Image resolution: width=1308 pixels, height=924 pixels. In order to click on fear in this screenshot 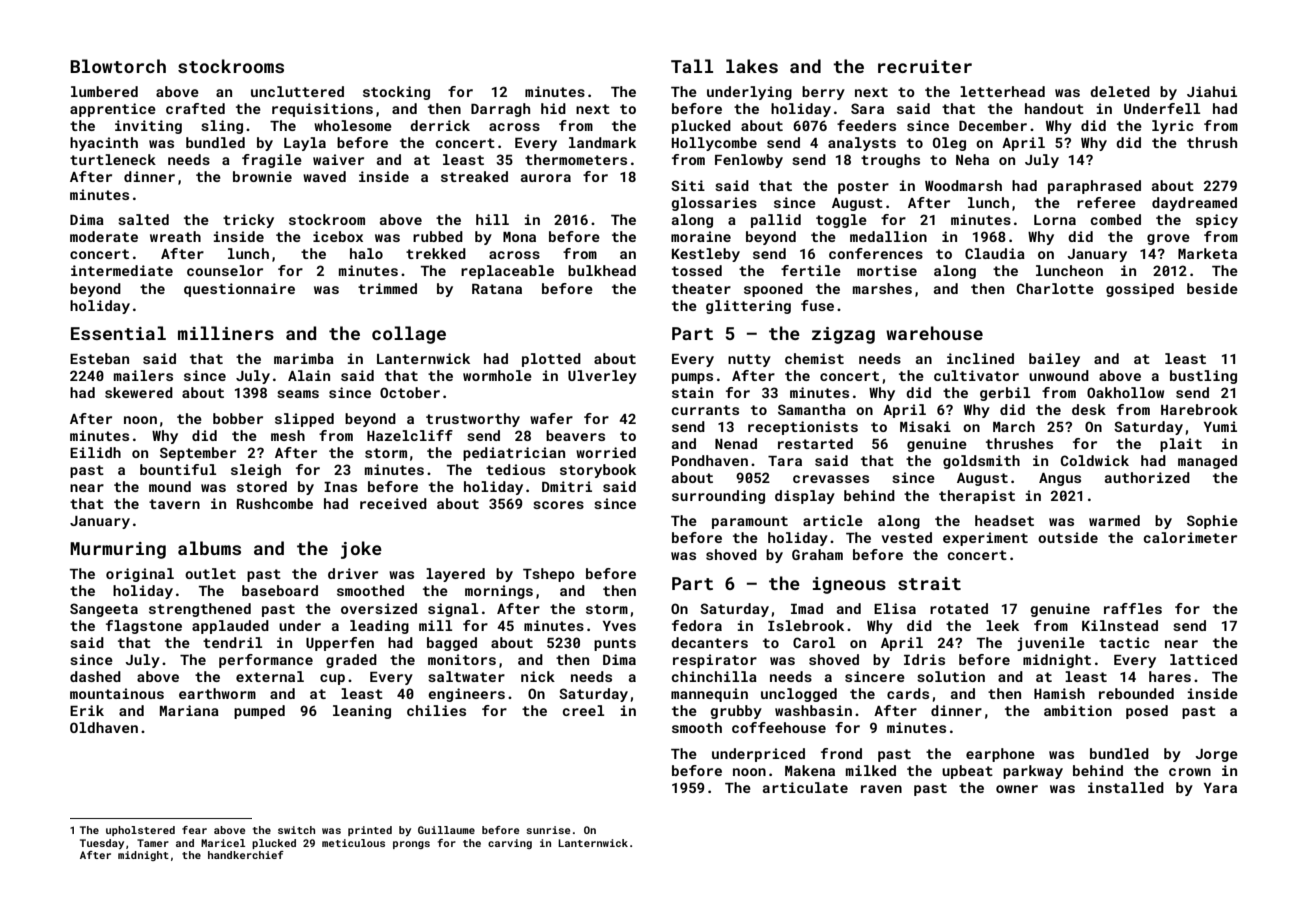, I will do `click(194, 830)`.
